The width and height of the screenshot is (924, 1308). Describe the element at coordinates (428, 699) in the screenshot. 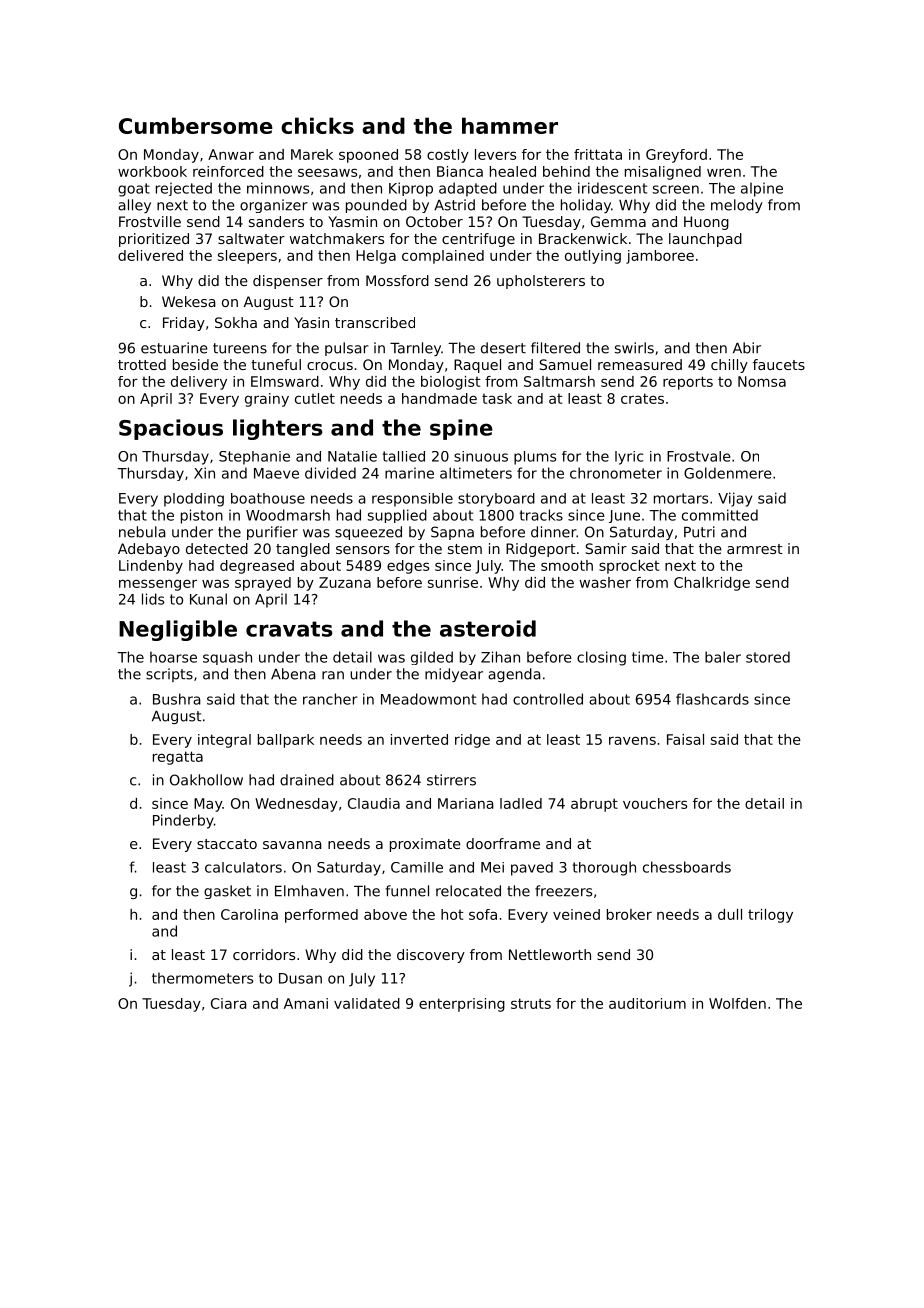

I see `Meadowmont` at that location.
